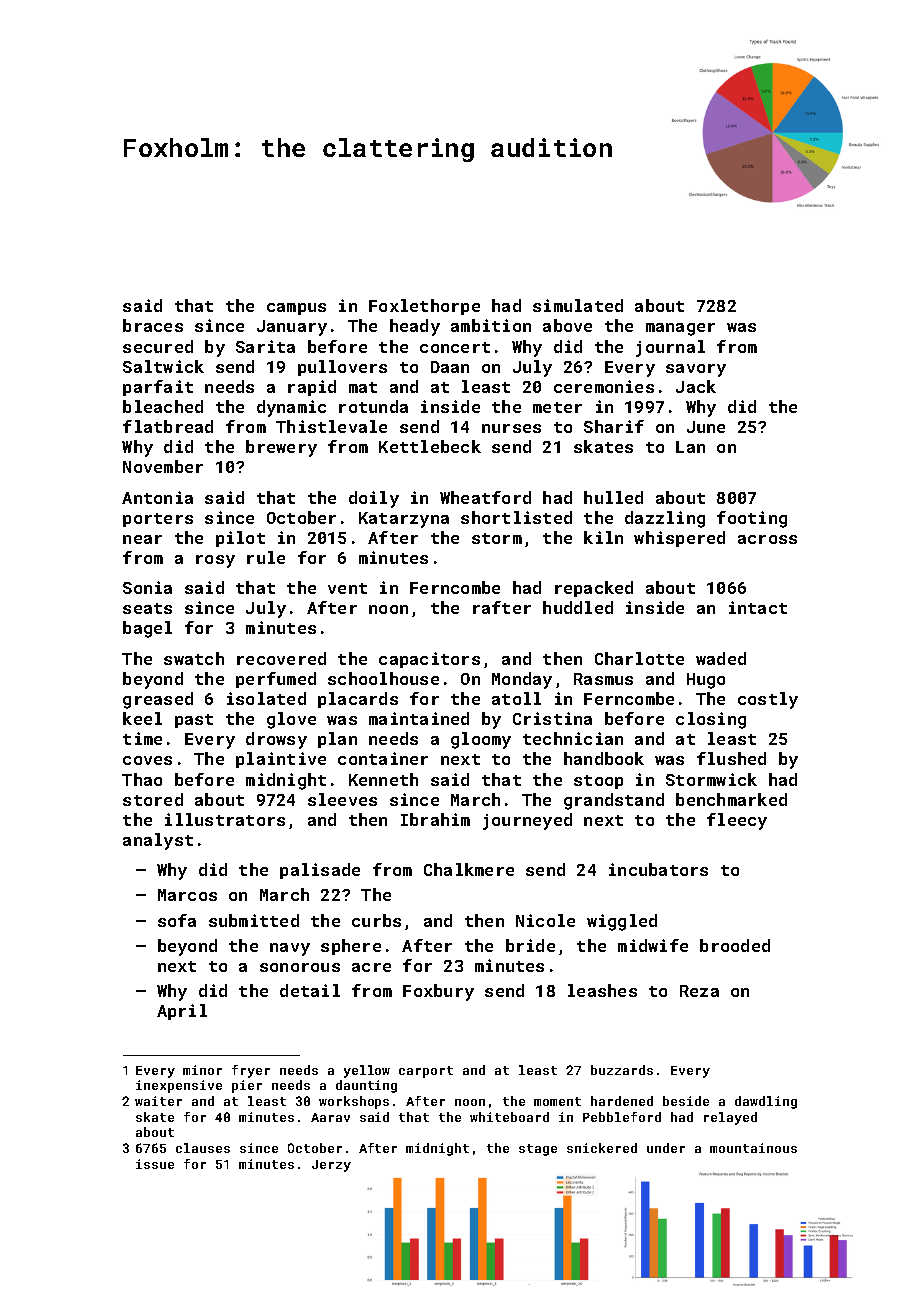 The image size is (924, 1311). What do you see at coordinates (376, 920) in the screenshot?
I see `curbs` at bounding box center [376, 920].
